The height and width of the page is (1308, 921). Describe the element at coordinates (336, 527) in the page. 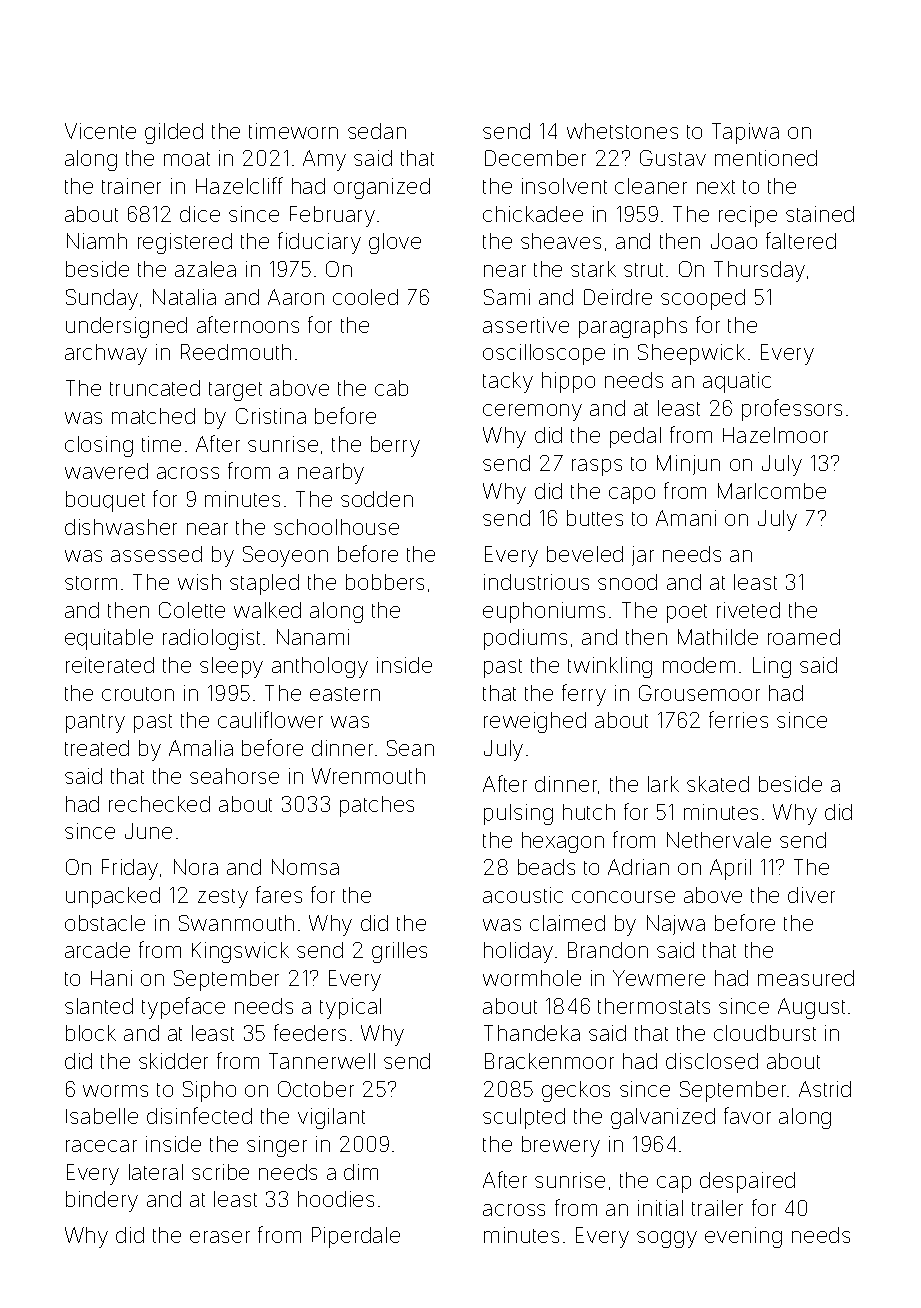

I see `schoolhouse` at that location.
